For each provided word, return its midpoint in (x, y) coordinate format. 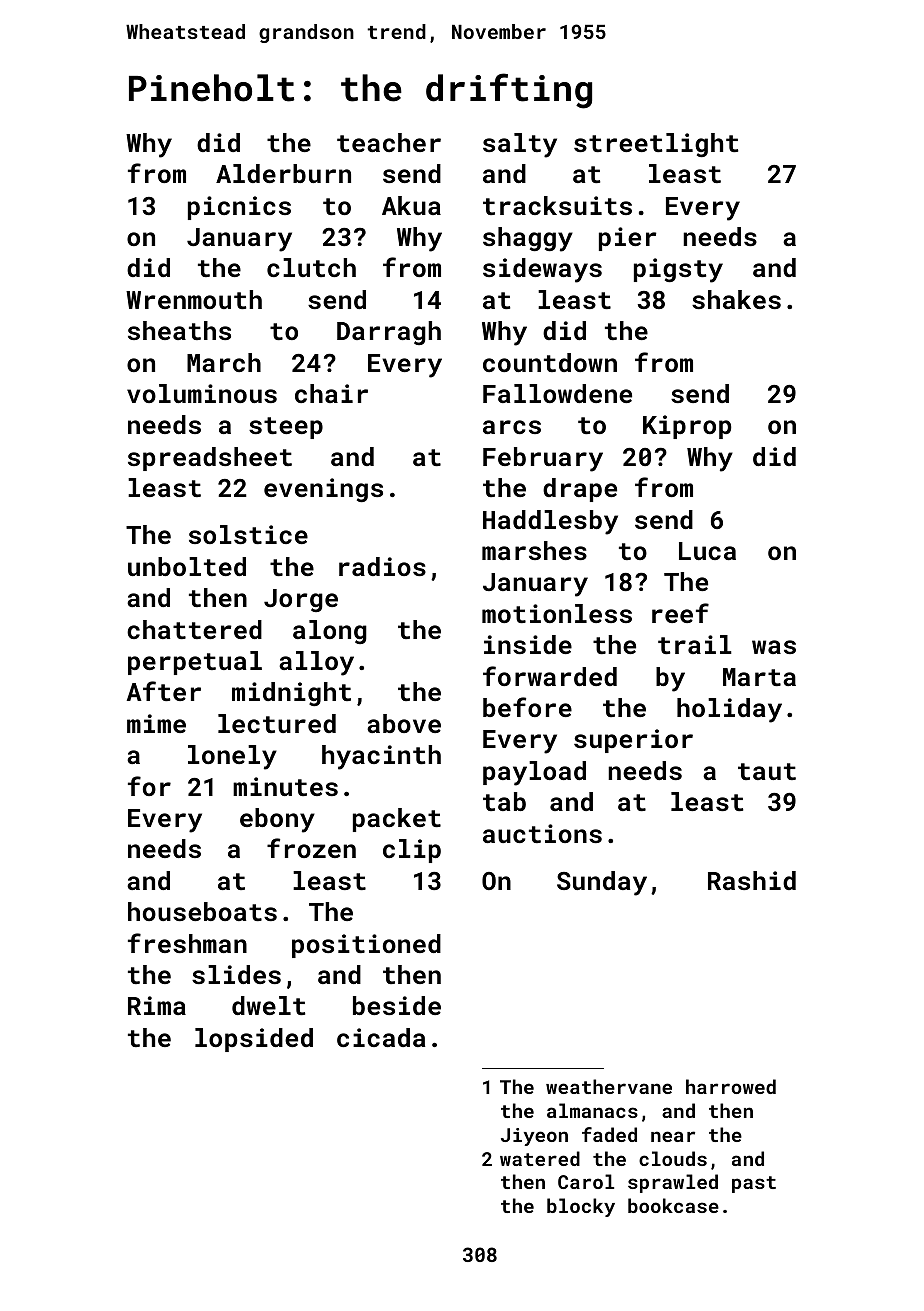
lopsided (254, 1040)
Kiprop (687, 427)
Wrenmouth (194, 299)
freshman (187, 943)
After (164, 691)
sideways (542, 270)
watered (540, 1158)
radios (382, 566)
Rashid (752, 880)
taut (767, 771)
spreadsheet (210, 459)
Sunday (602, 883)
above (404, 723)
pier (628, 239)
